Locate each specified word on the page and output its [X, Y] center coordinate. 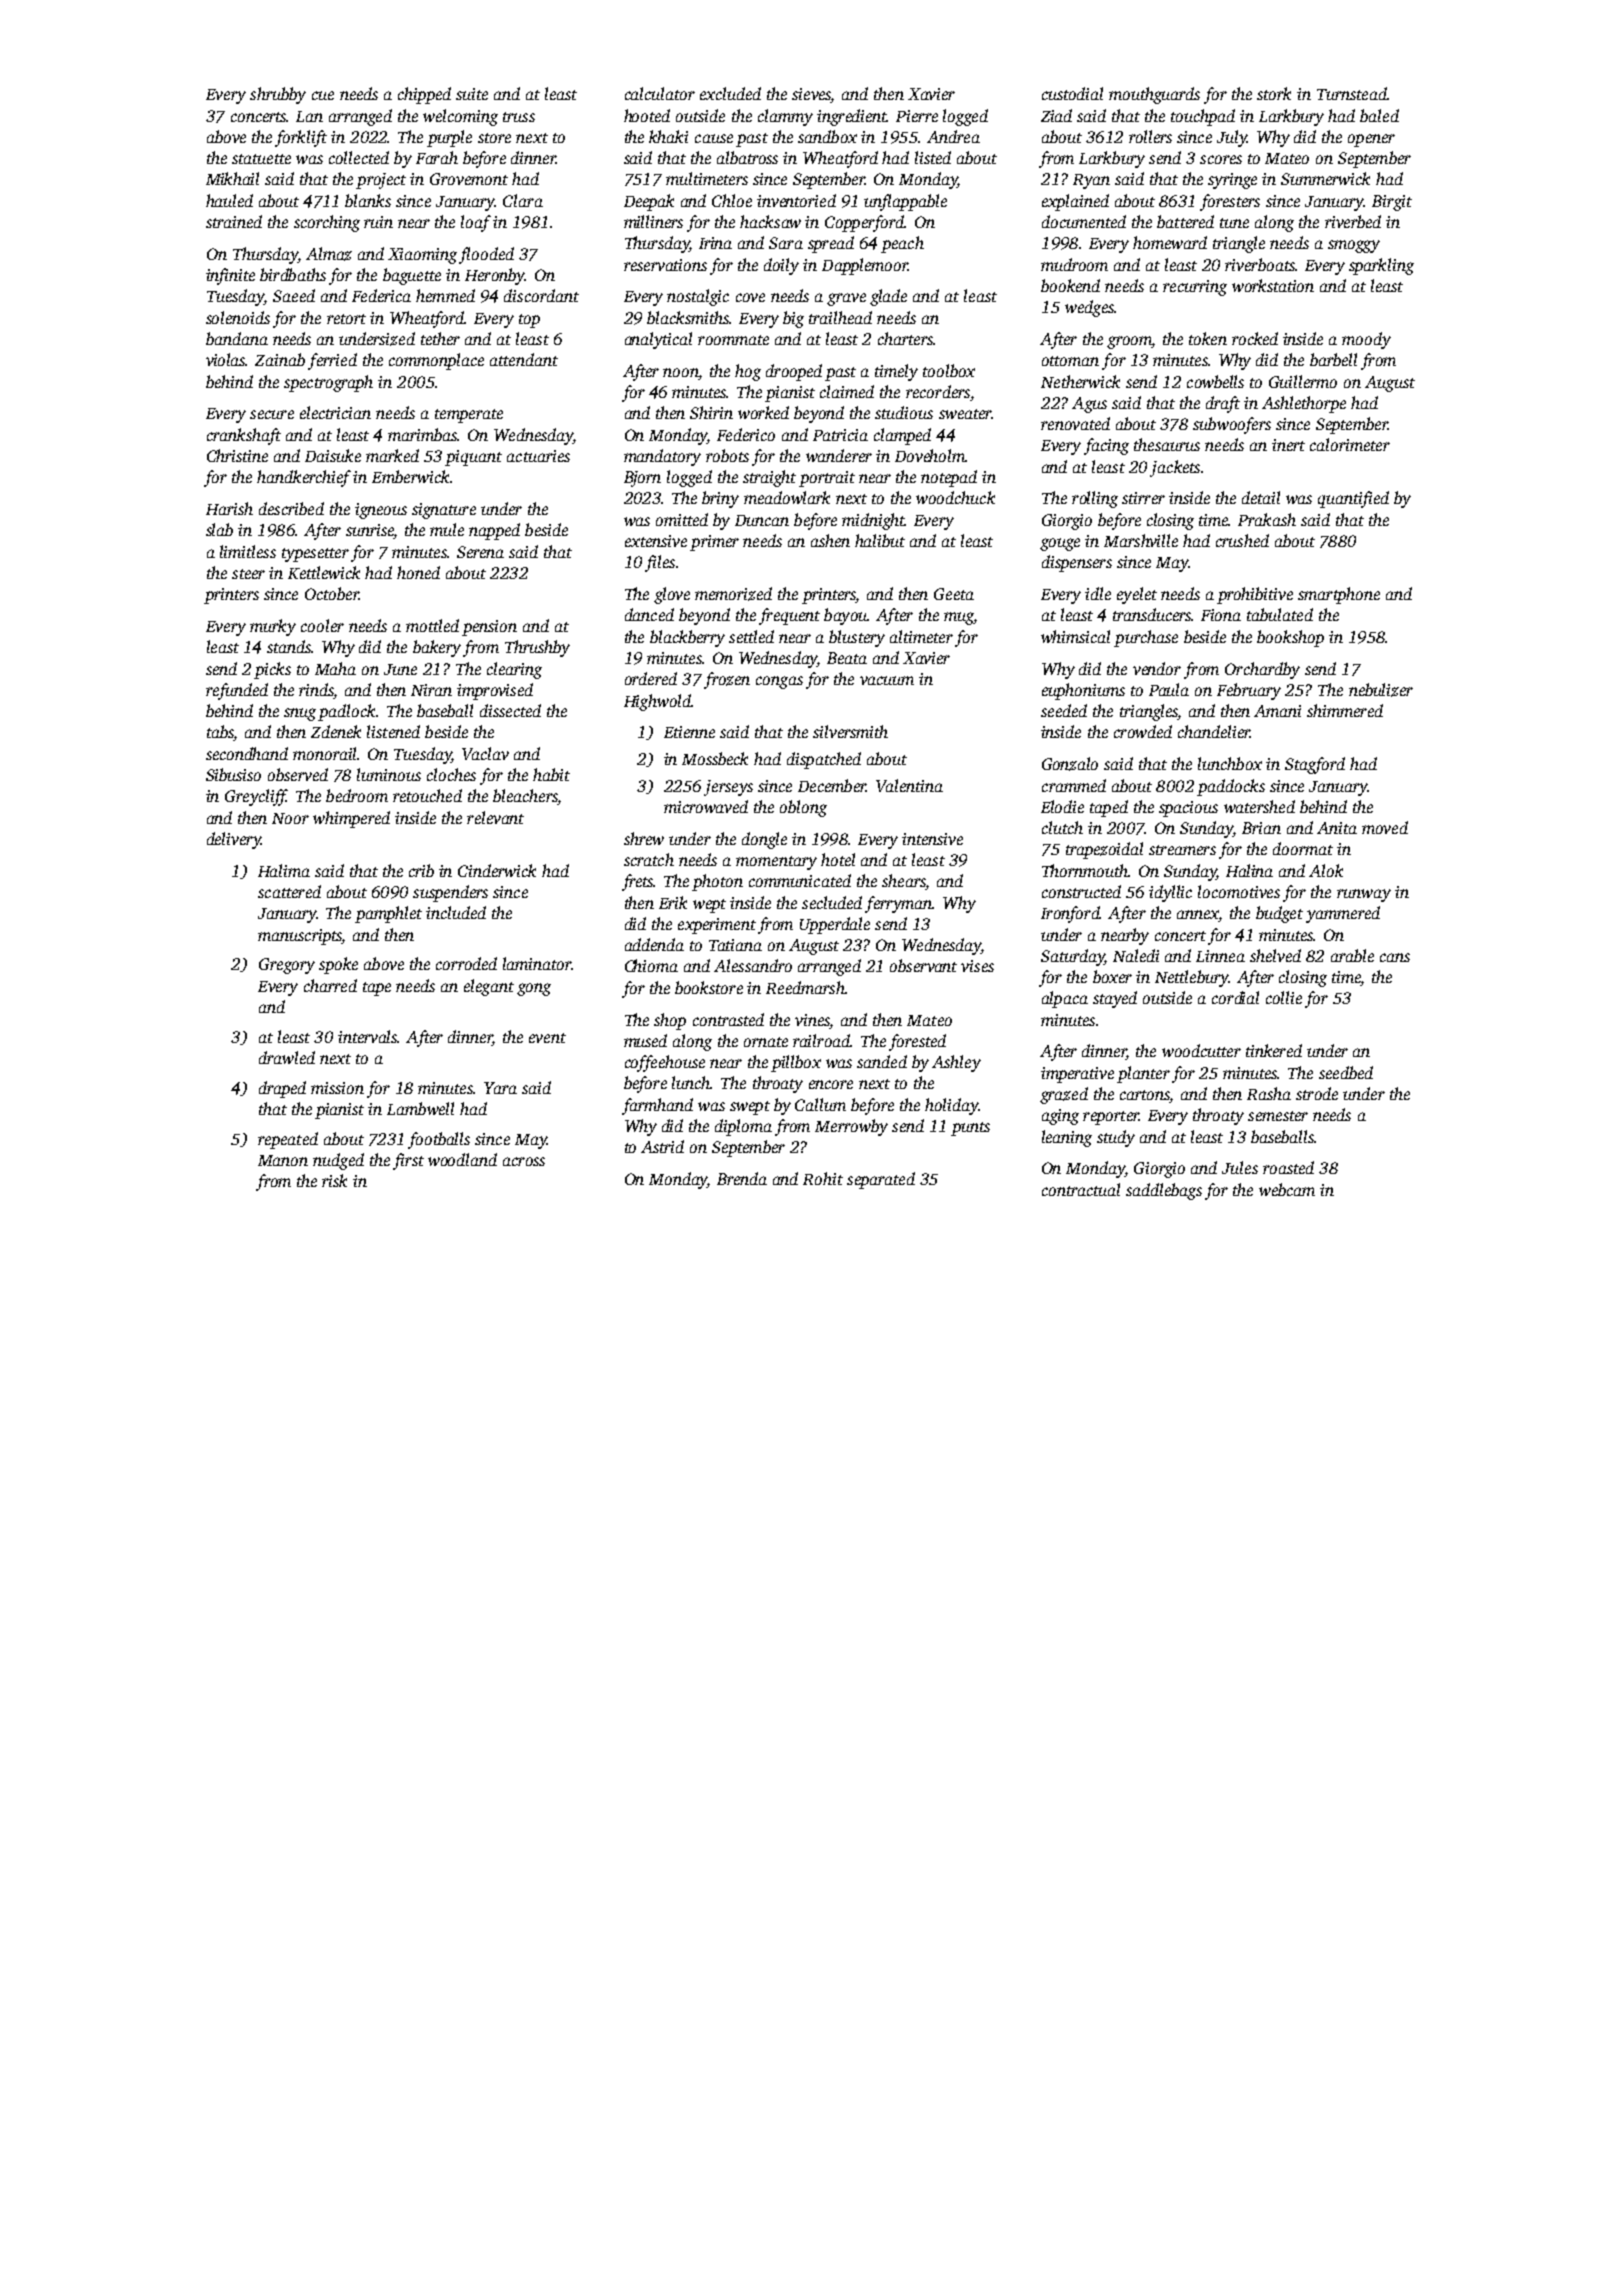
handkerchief [304, 478]
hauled [229, 200]
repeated [288, 1140]
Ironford [1070, 914]
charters [905, 338]
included [456, 912]
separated [881, 1180]
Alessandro [753, 965]
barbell [1333, 359]
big [793, 319]
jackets [1175, 468]
